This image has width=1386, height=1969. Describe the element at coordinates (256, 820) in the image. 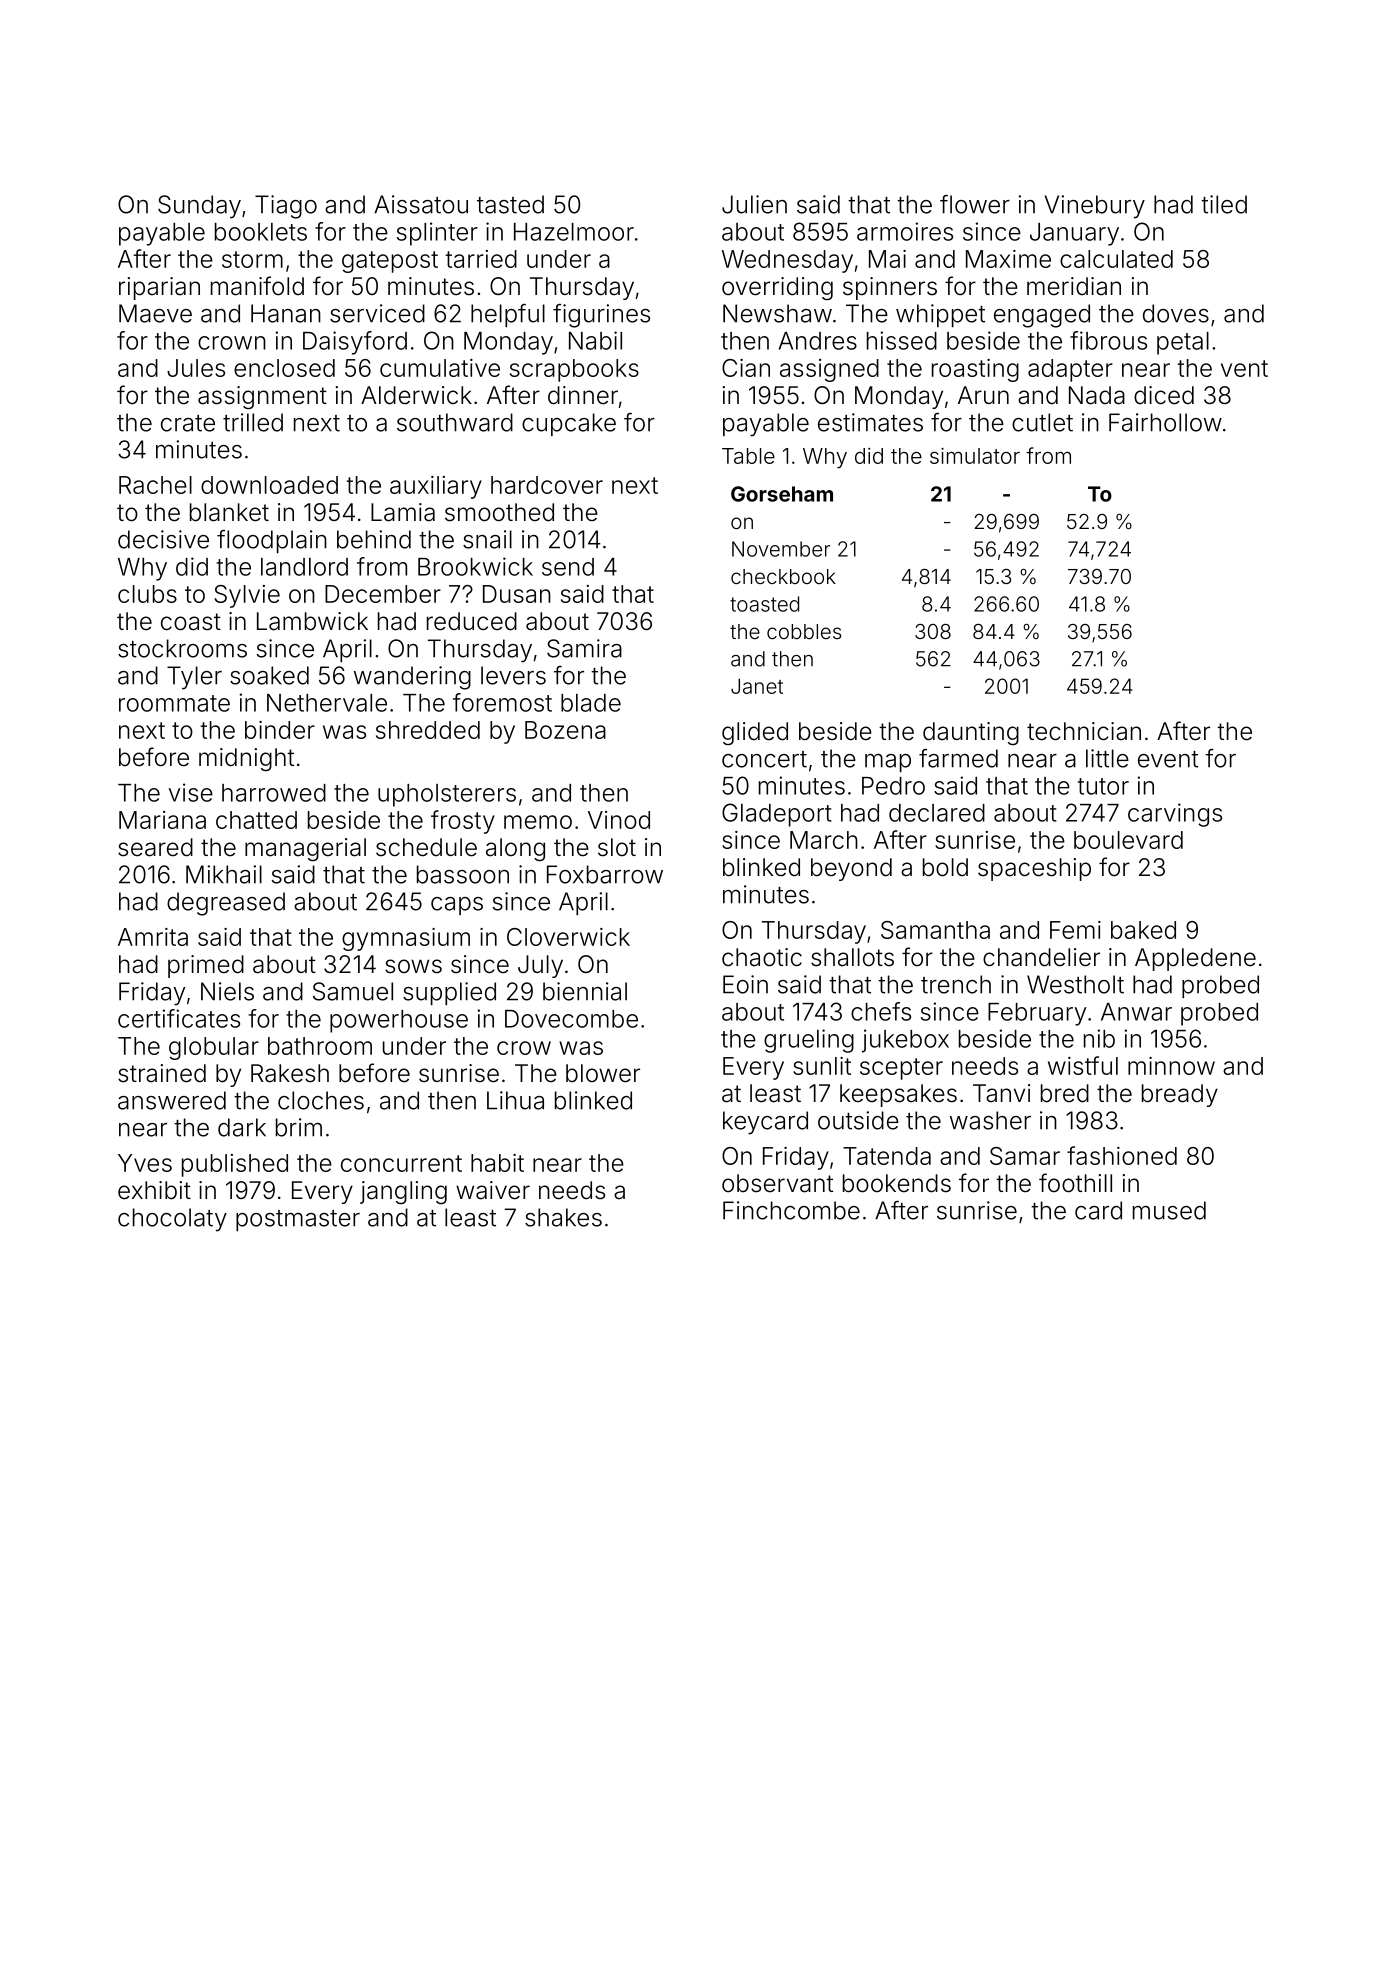

I see `chatted` at that location.
